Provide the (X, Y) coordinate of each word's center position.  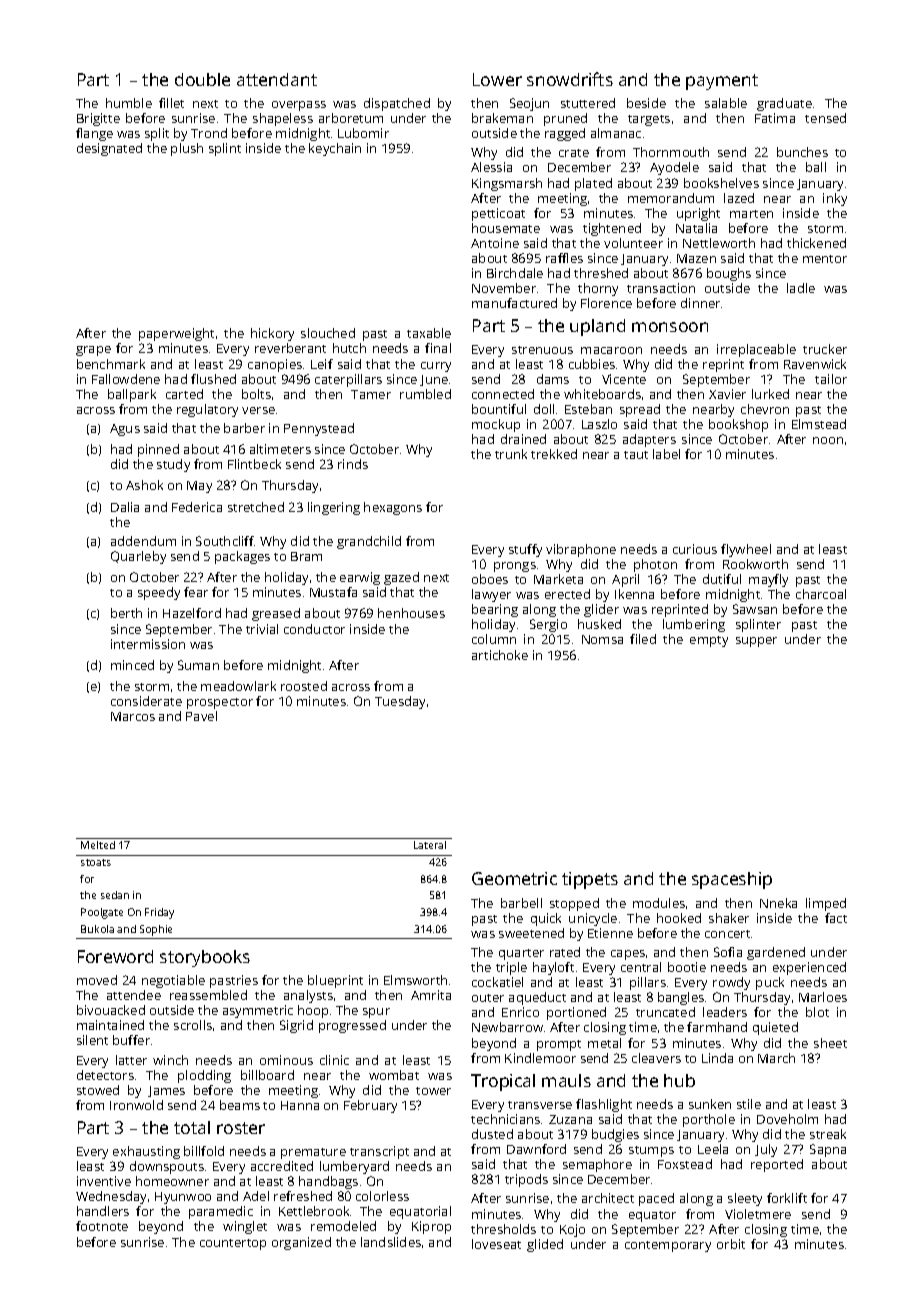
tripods (526, 1180)
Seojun (529, 104)
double (202, 79)
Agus (125, 430)
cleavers (656, 1058)
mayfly (768, 580)
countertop (233, 1244)
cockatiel (497, 982)
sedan (115, 895)
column (494, 639)
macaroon (611, 350)
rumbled (425, 394)
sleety (745, 1199)
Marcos (133, 716)
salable (726, 103)
